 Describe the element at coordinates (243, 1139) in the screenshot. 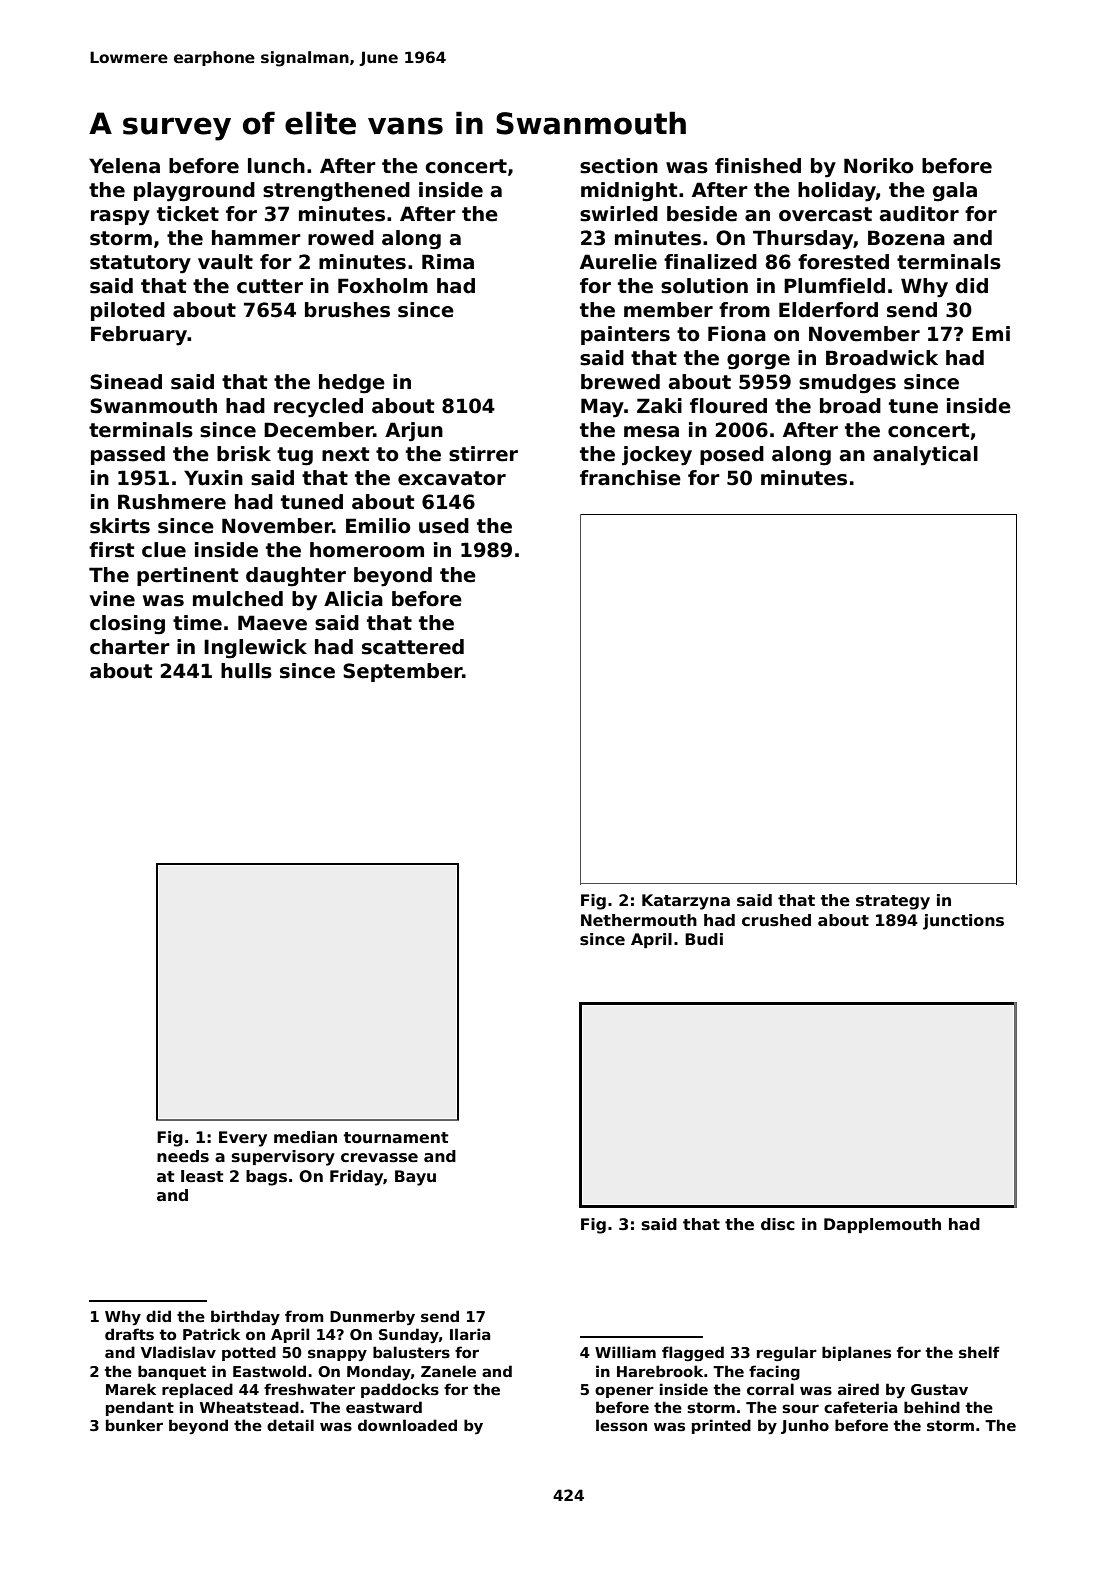

I see `Every` at that location.
